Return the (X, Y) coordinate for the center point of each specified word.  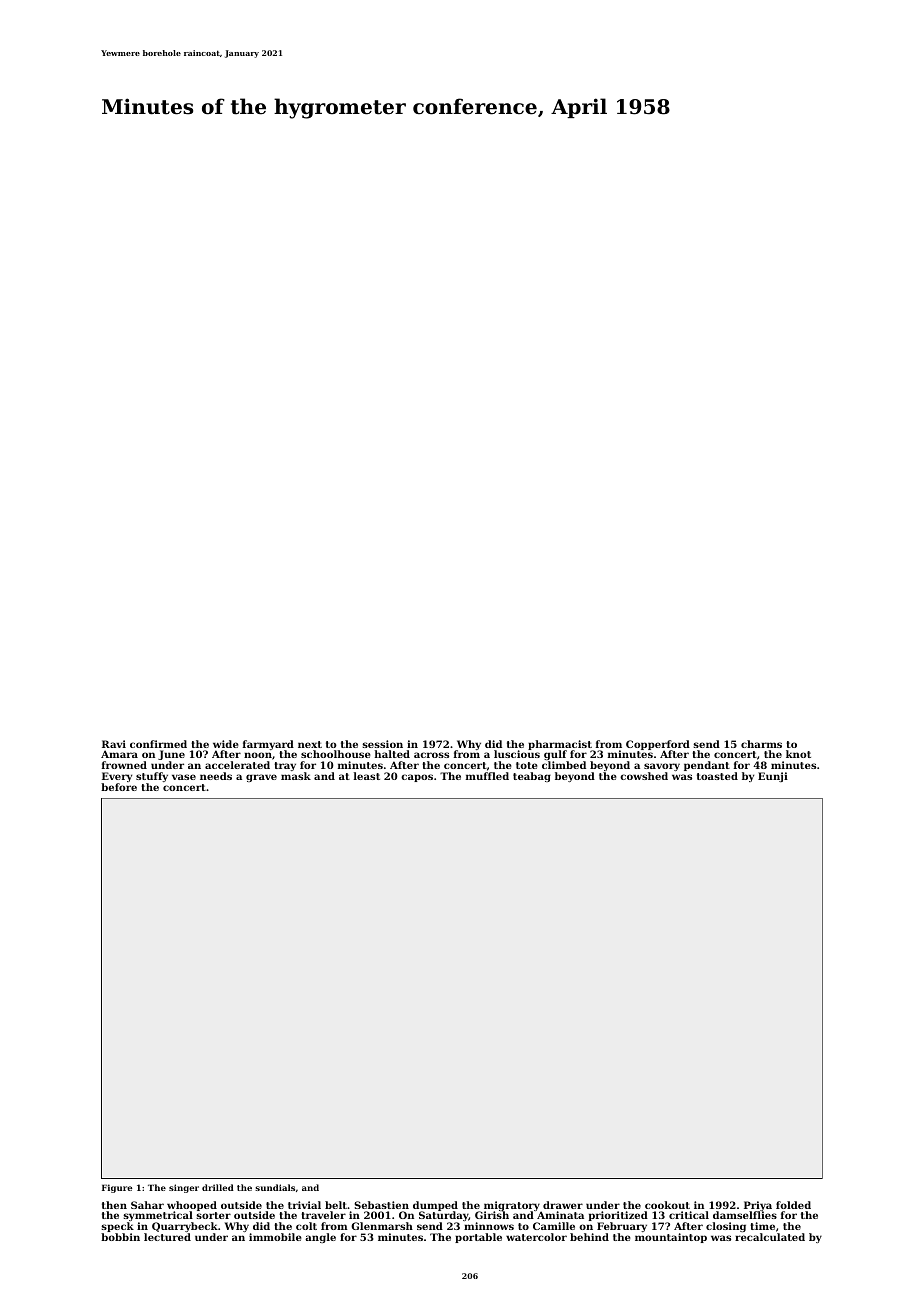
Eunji (773, 777)
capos (417, 778)
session (382, 744)
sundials (275, 1187)
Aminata (560, 1215)
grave (261, 778)
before (119, 787)
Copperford (658, 745)
